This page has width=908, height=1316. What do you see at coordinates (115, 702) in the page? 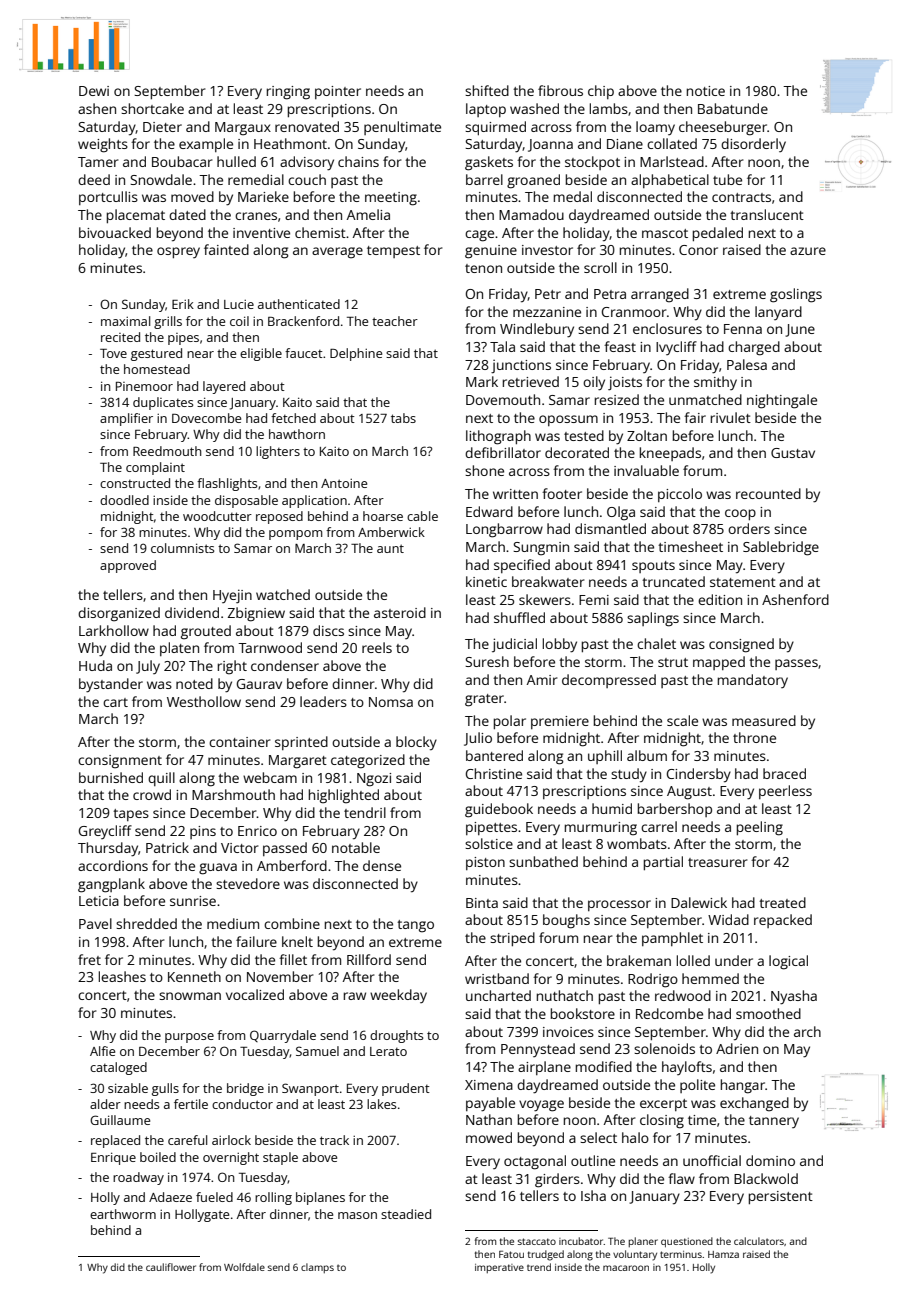
I see `cart` at bounding box center [115, 702].
